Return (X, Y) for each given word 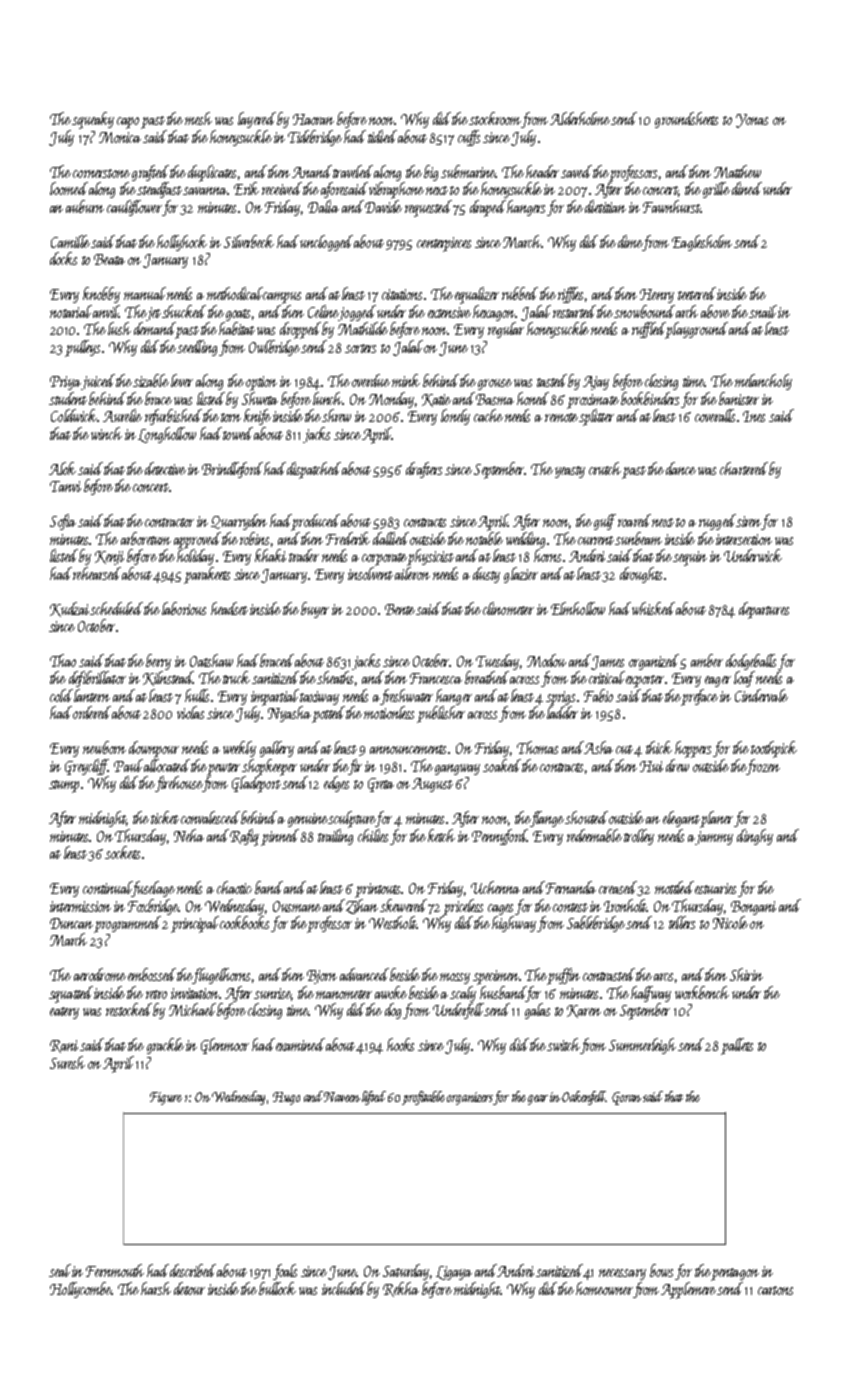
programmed (127, 924)
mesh (198, 118)
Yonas (752, 121)
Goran (626, 1098)
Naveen (342, 1097)
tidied (382, 136)
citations (402, 294)
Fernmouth (115, 1270)
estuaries (715, 888)
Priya (65, 383)
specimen (496, 977)
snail (763, 311)
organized (654, 662)
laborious (184, 608)
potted (328, 714)
